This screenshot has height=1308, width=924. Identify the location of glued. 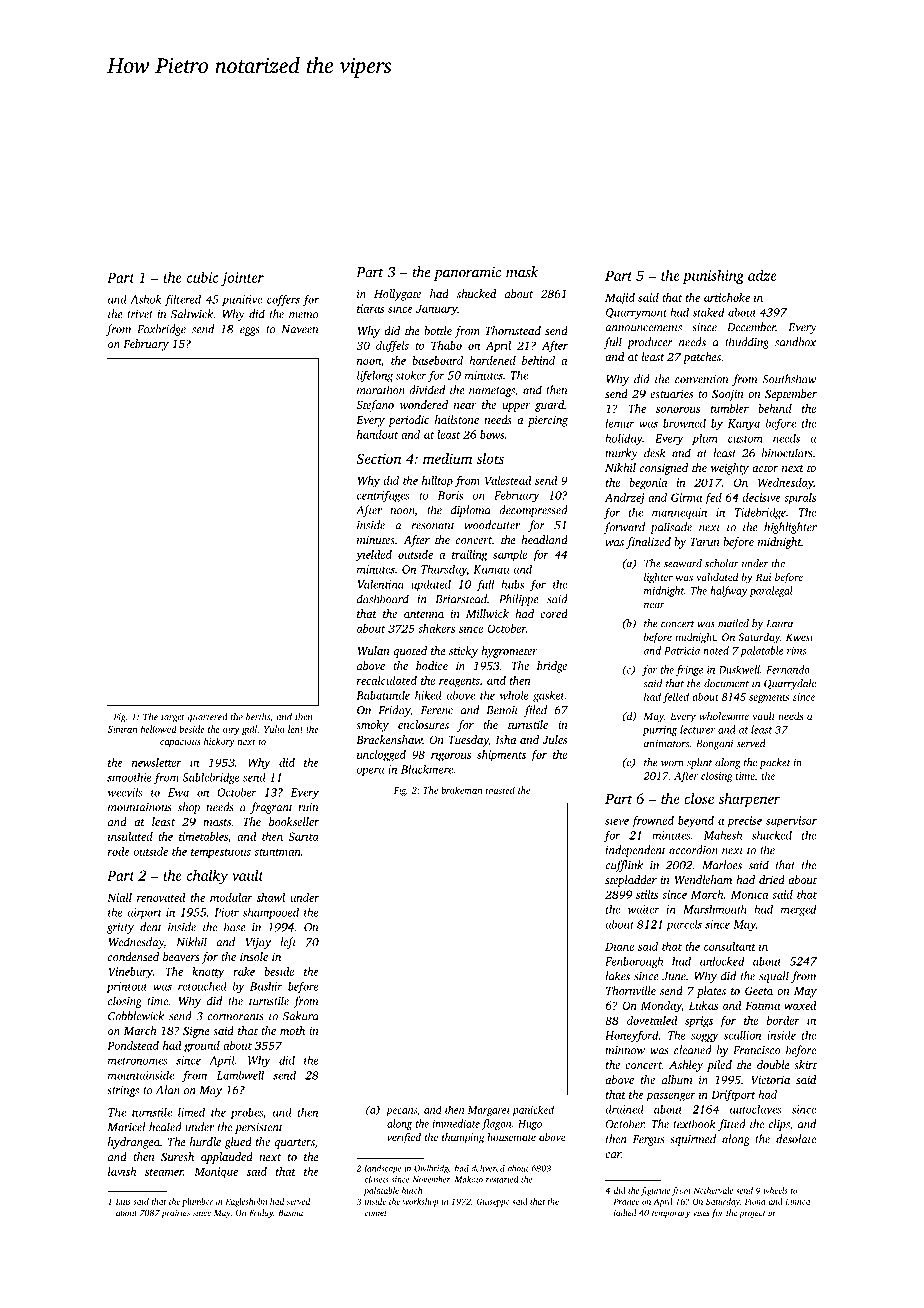
(238, 1143).
